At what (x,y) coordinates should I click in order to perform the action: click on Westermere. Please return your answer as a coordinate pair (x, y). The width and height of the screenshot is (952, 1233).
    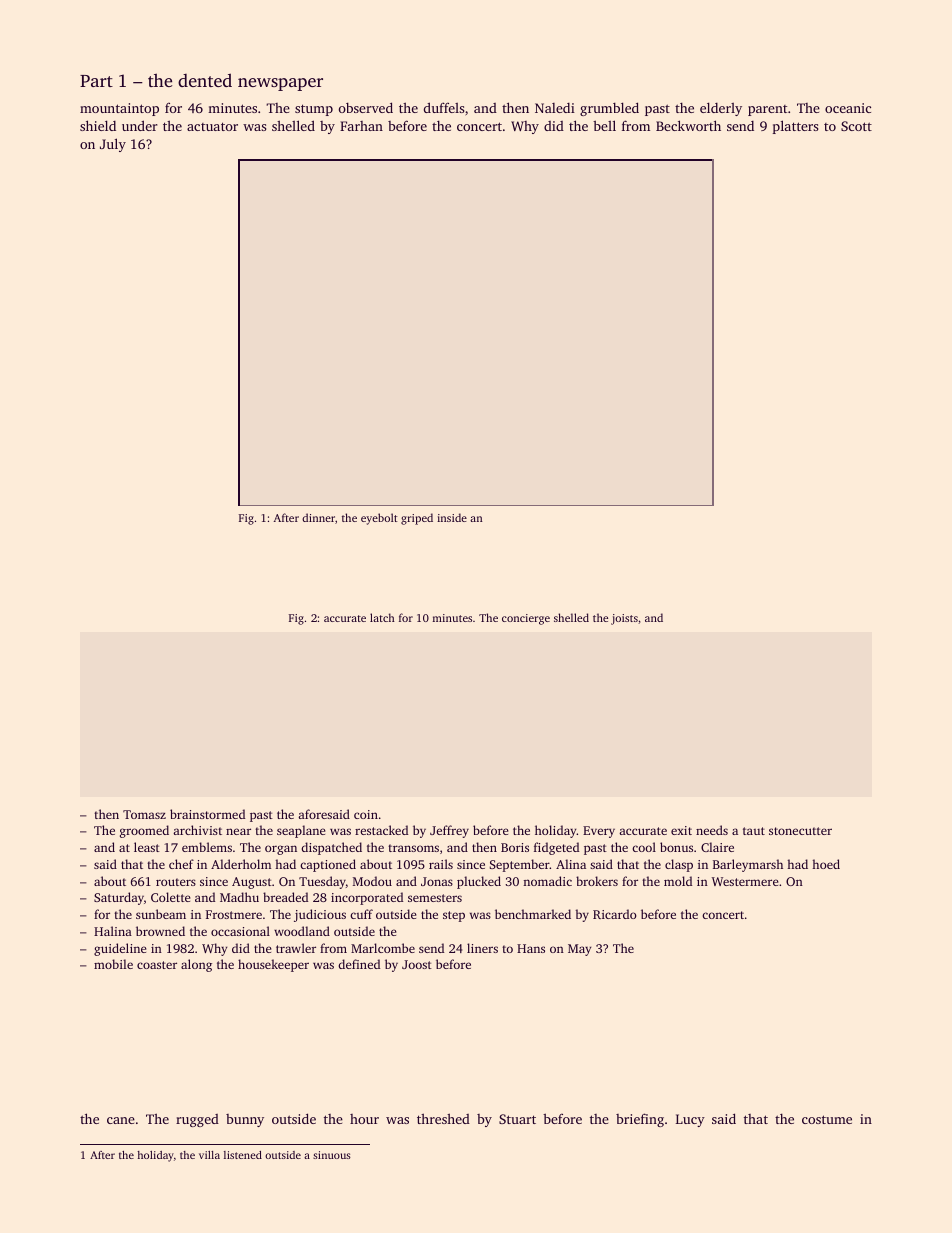
    Looking at the image, I should click on (745, 881).
